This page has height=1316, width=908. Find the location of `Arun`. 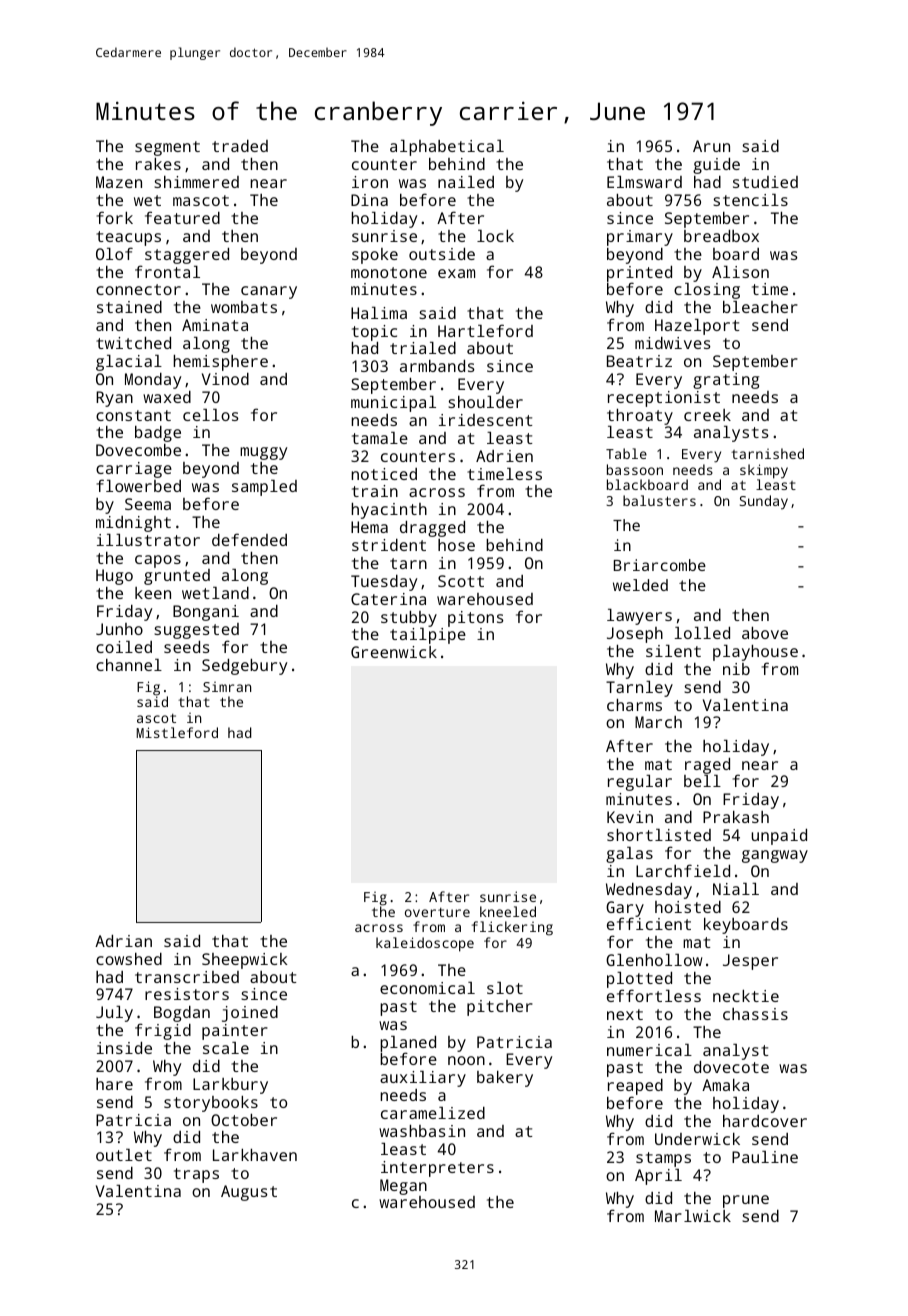

Arun is located at coordinates (711, 146).
